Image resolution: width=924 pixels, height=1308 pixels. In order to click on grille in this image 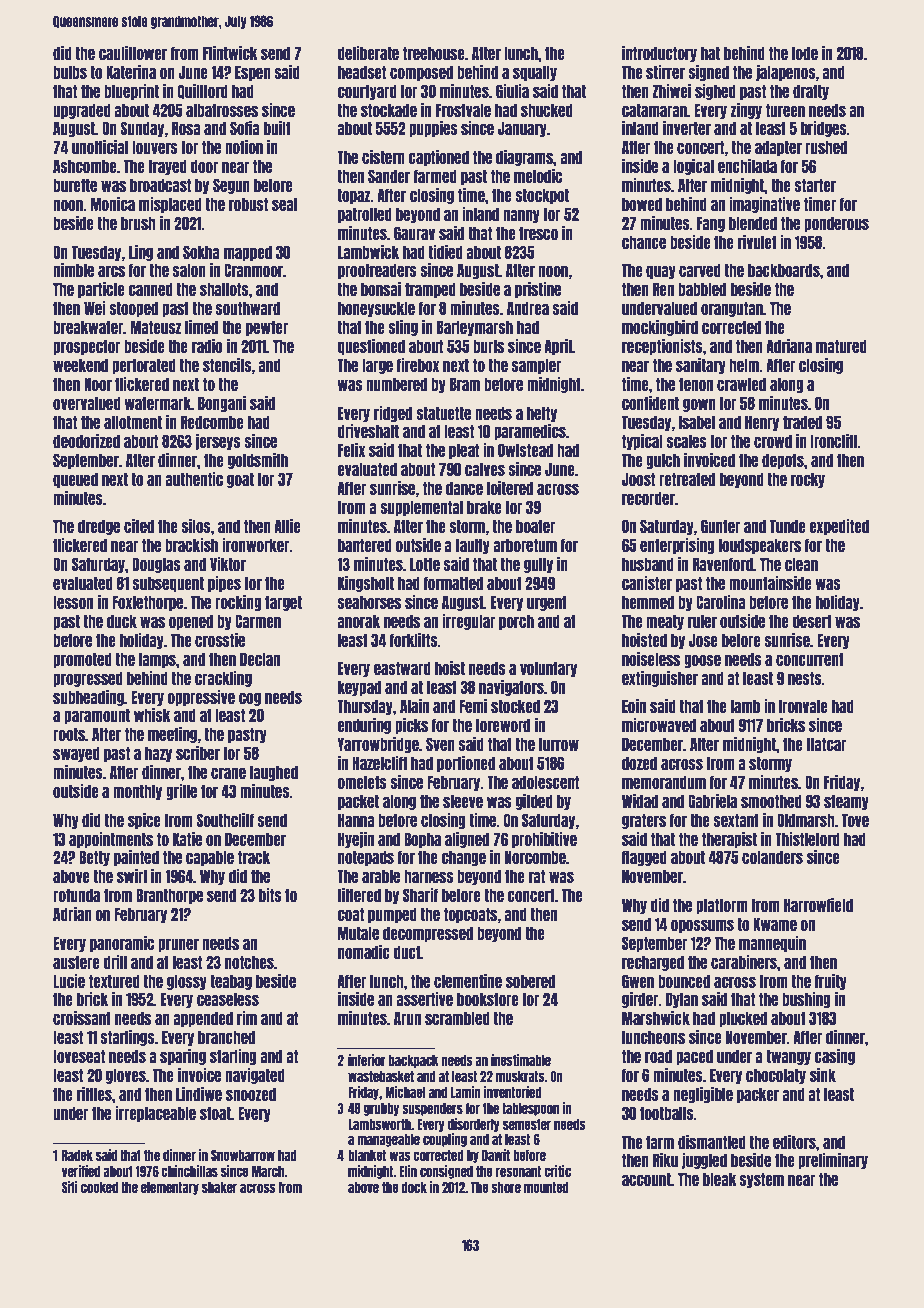, I will do `click(181, 792)`.
